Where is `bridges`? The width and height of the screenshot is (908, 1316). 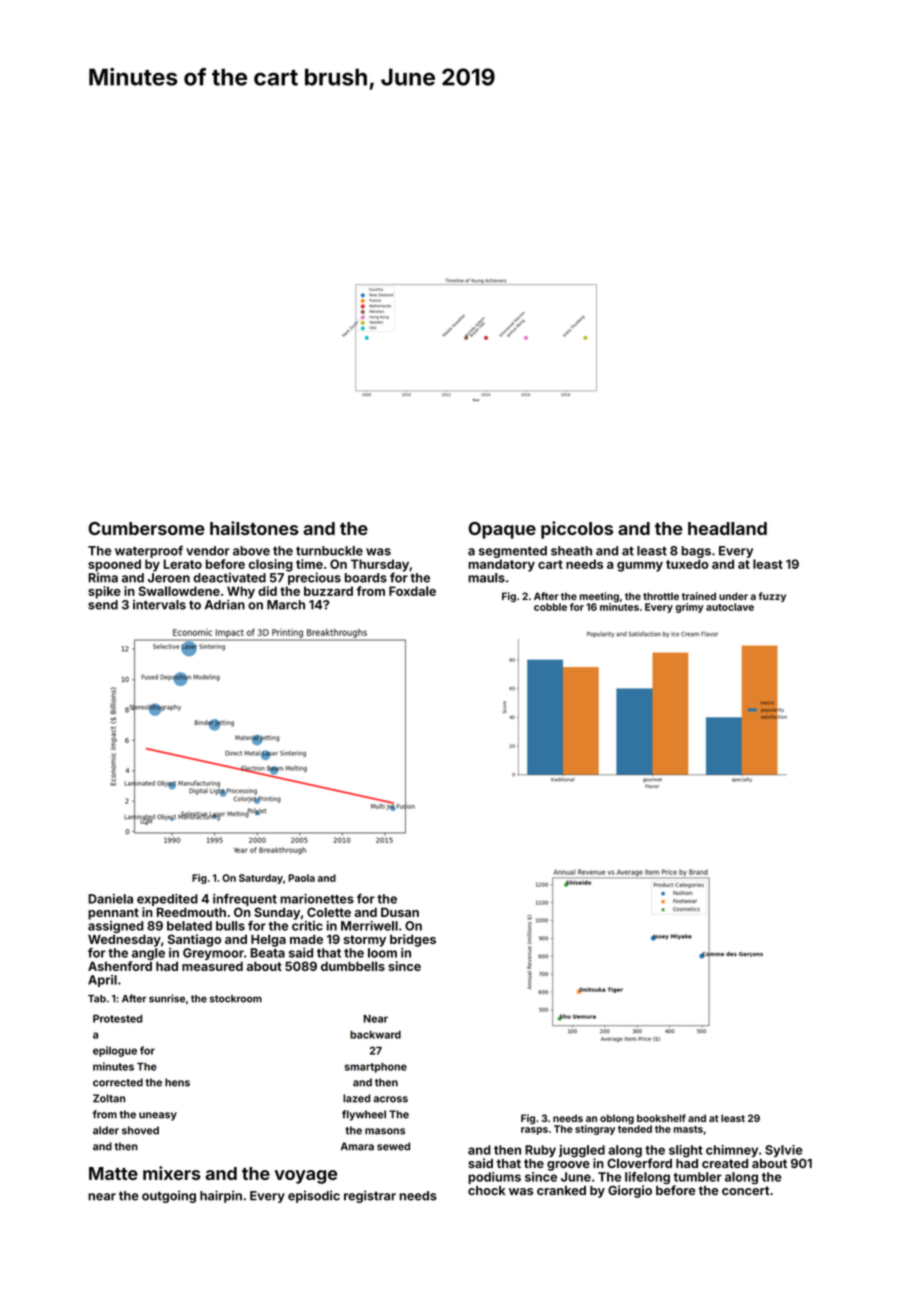
bridges is located at coordinates (413, 940).
